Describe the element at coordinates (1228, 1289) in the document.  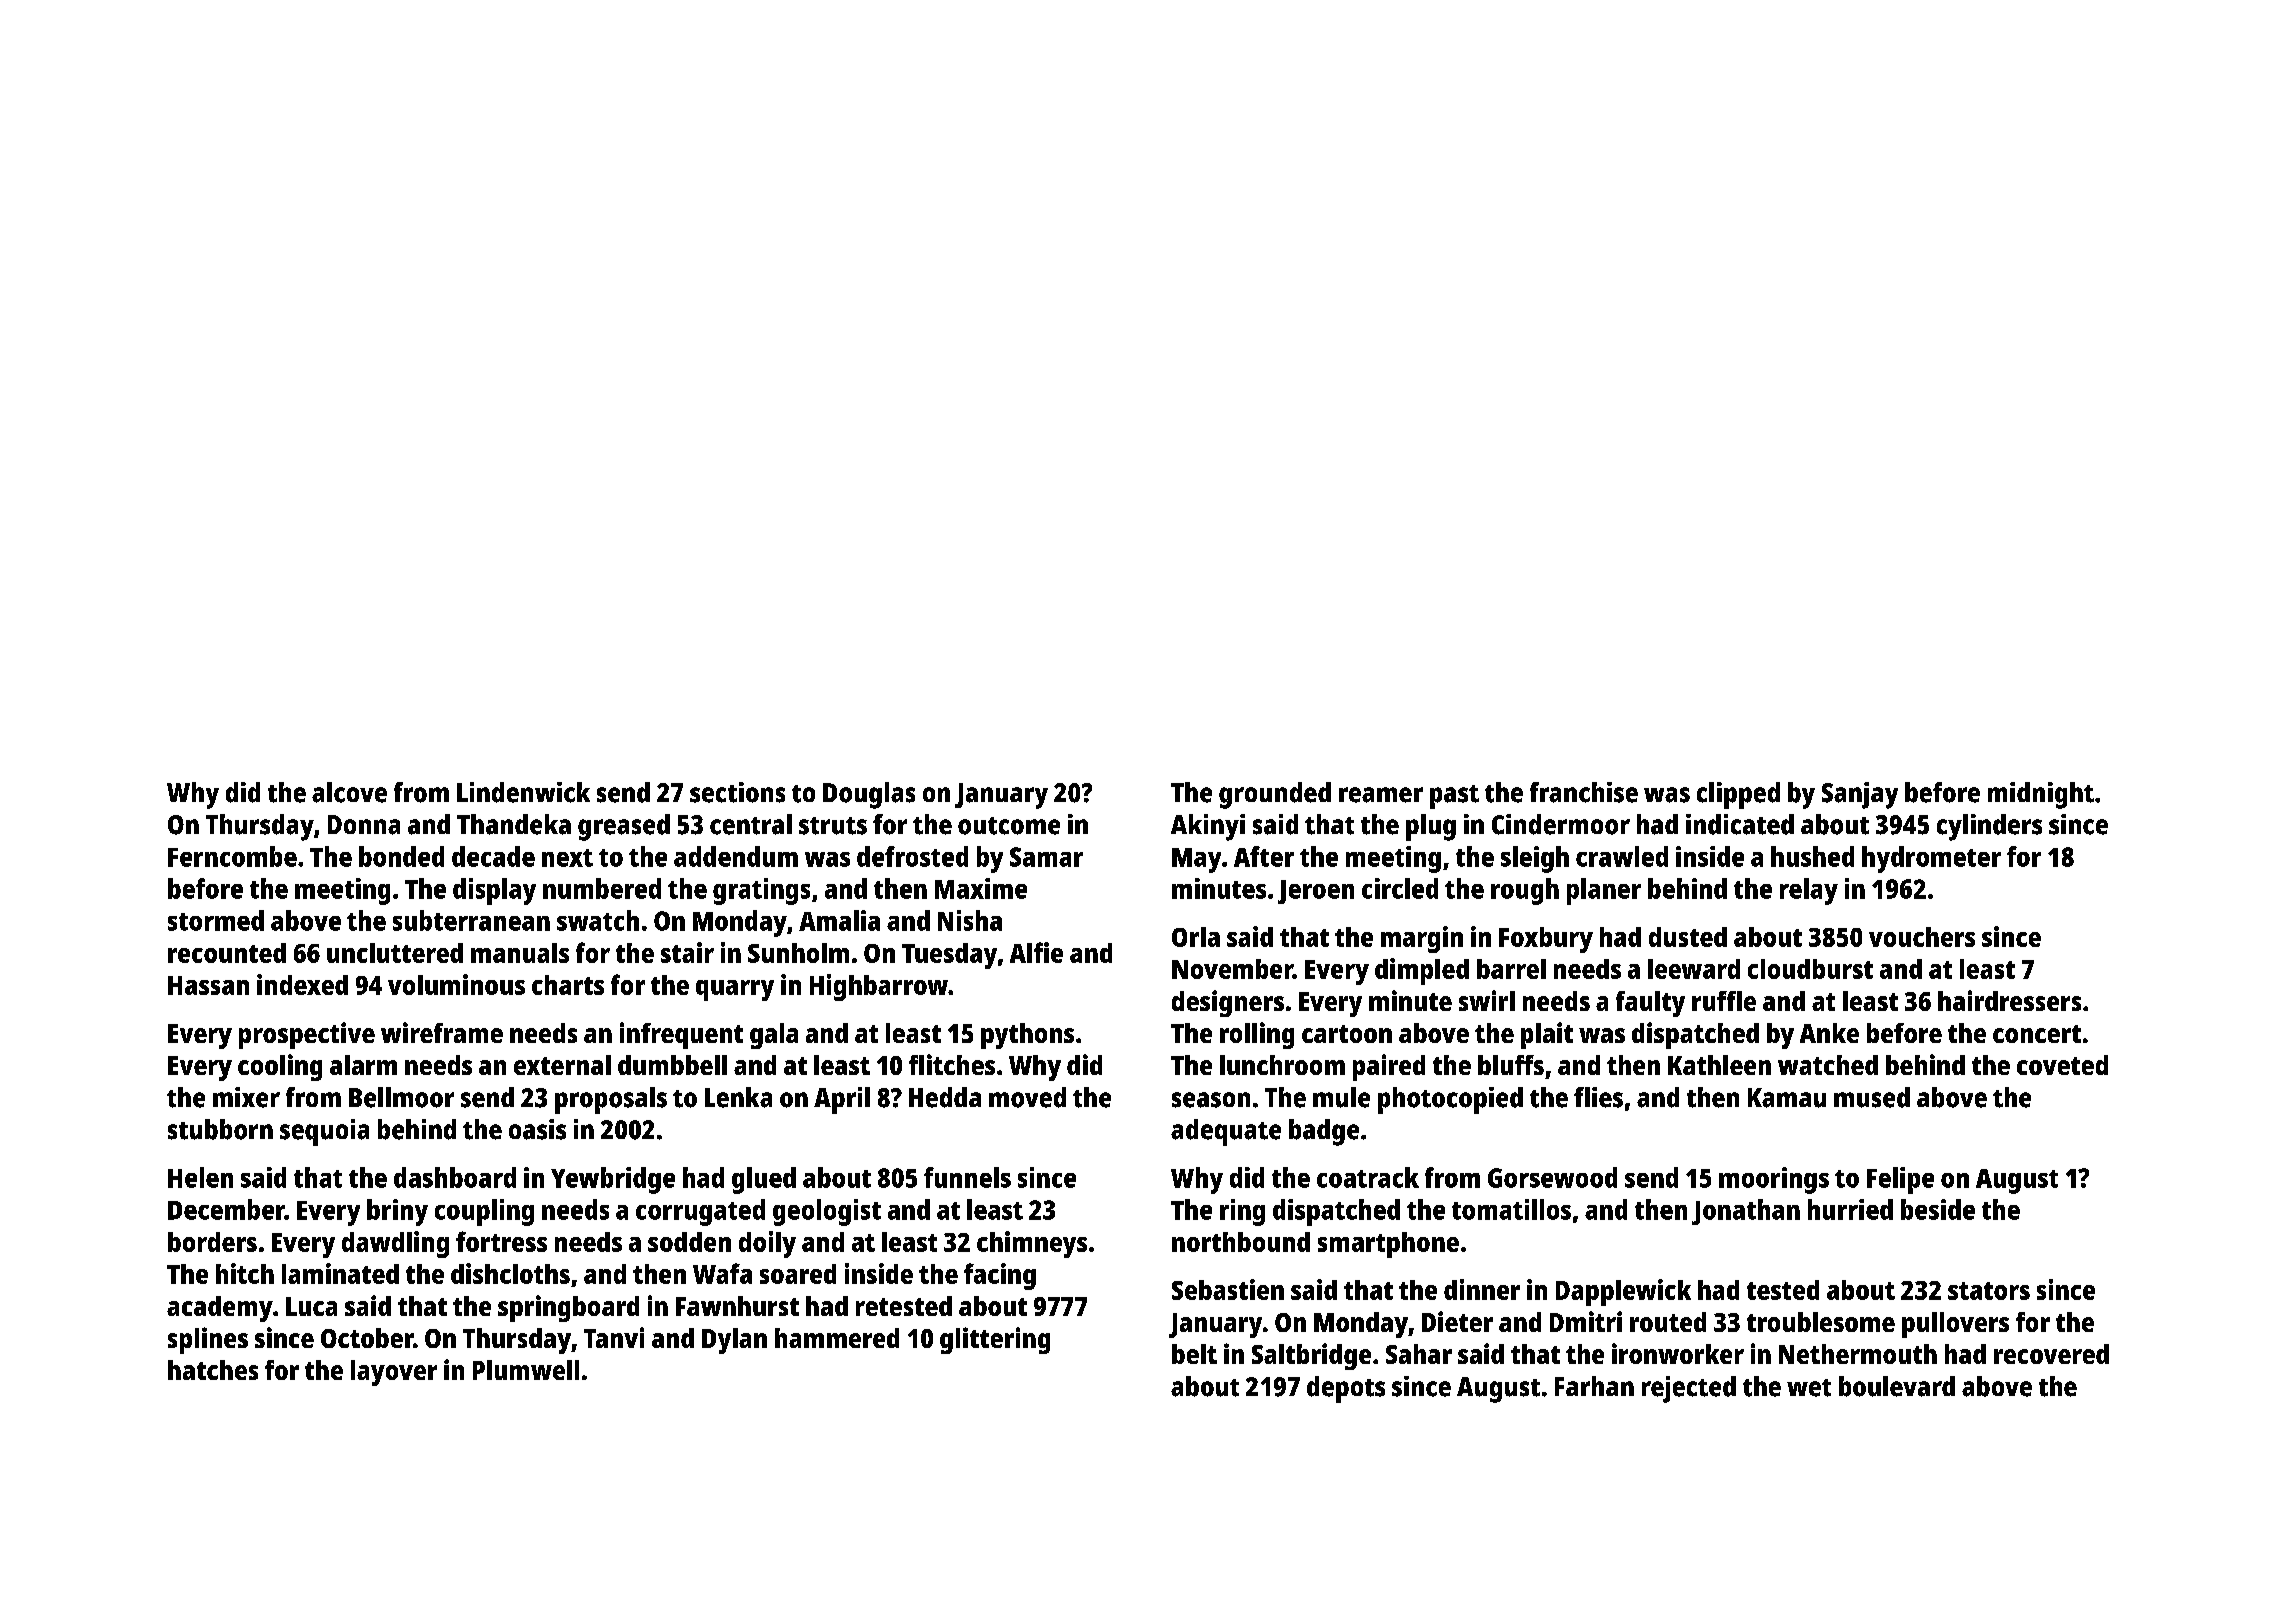
I see `Sebastien` at that location.
